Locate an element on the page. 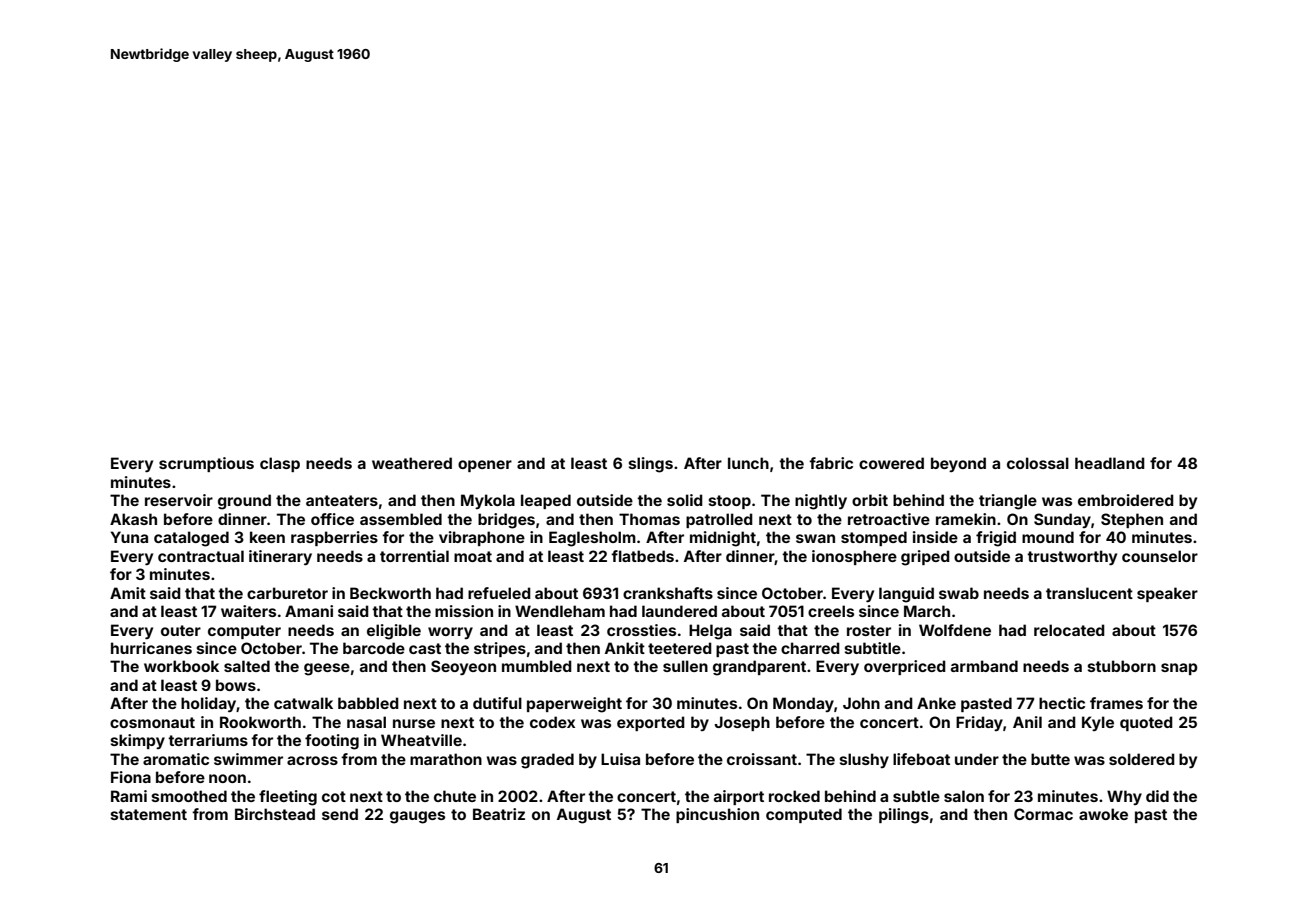  swab is located at coordinates (959, 593).
